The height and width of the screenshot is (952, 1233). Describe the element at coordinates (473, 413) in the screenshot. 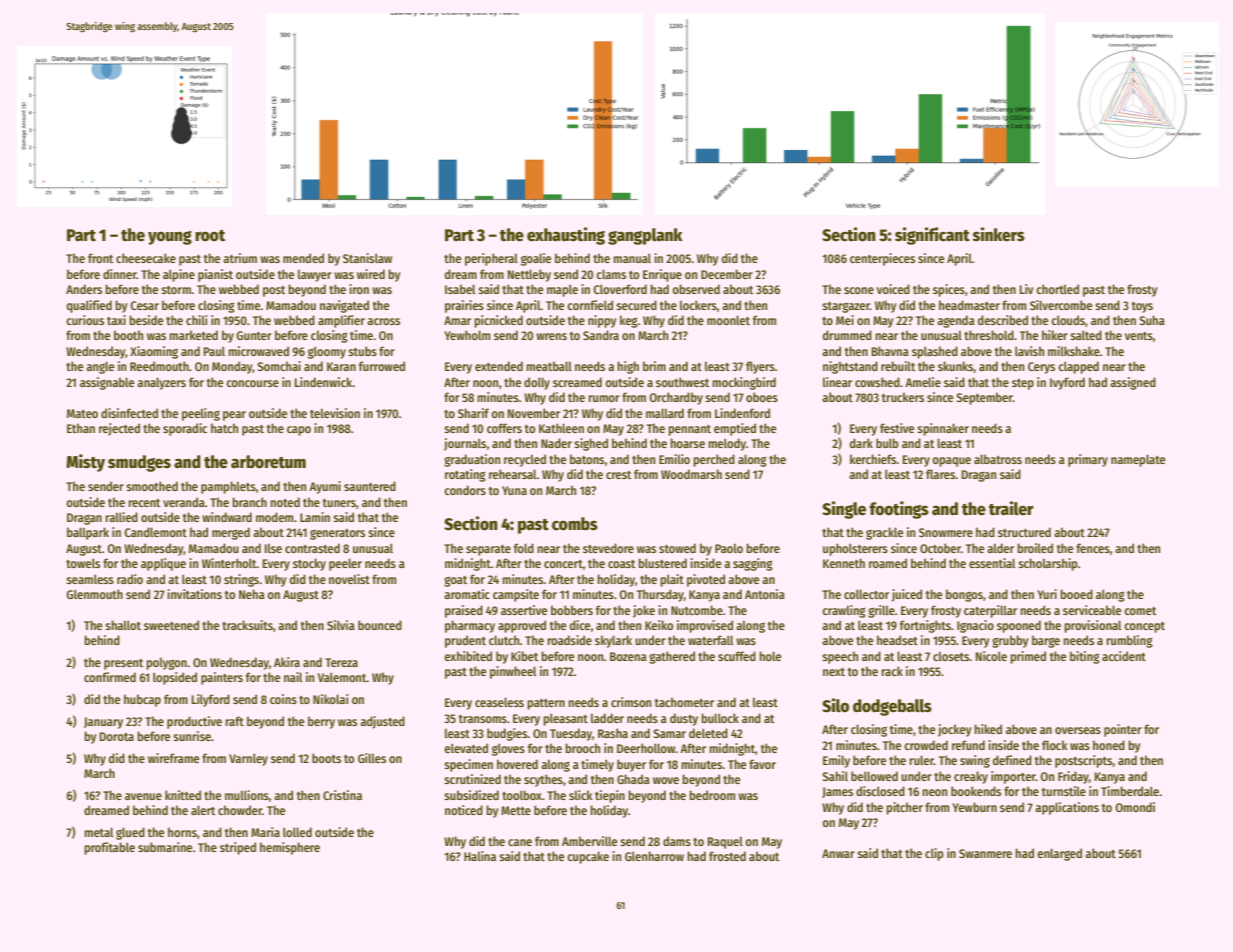

I see `Sharif` at that location.
